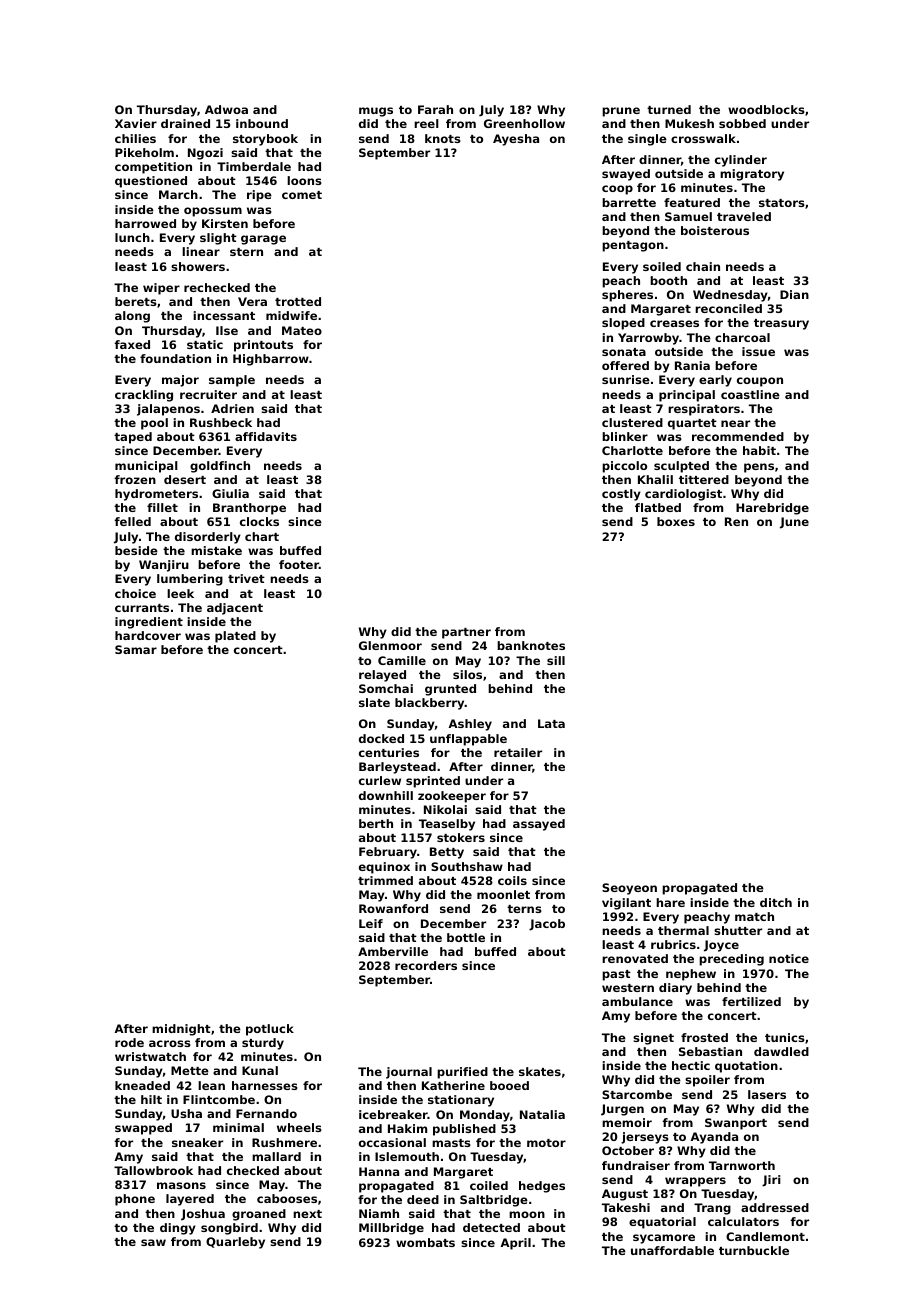  I want to click on ditch, so click(776, 902).
